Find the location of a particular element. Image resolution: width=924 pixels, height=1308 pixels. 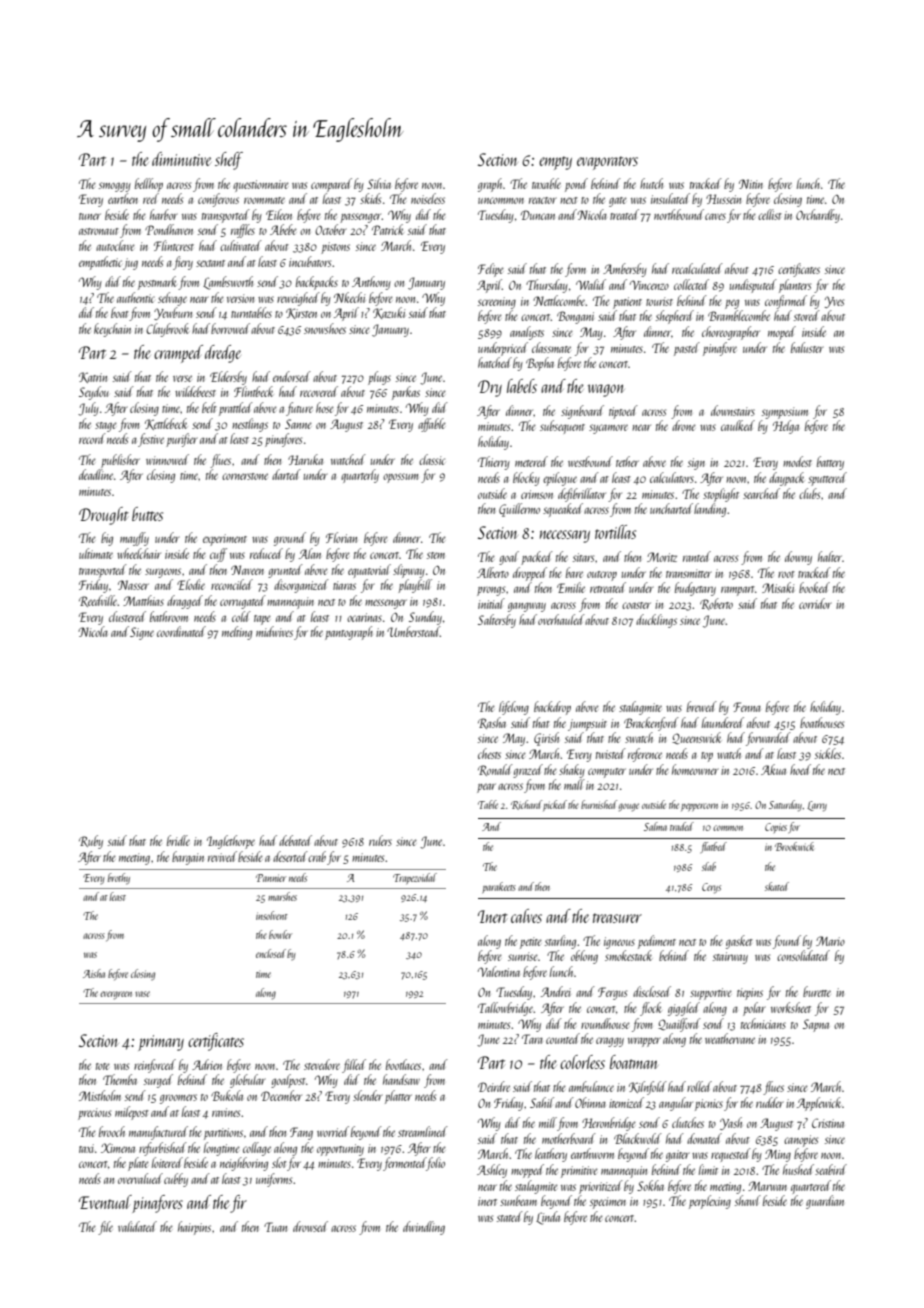

Valentina is located at coordinates (499, 971).
